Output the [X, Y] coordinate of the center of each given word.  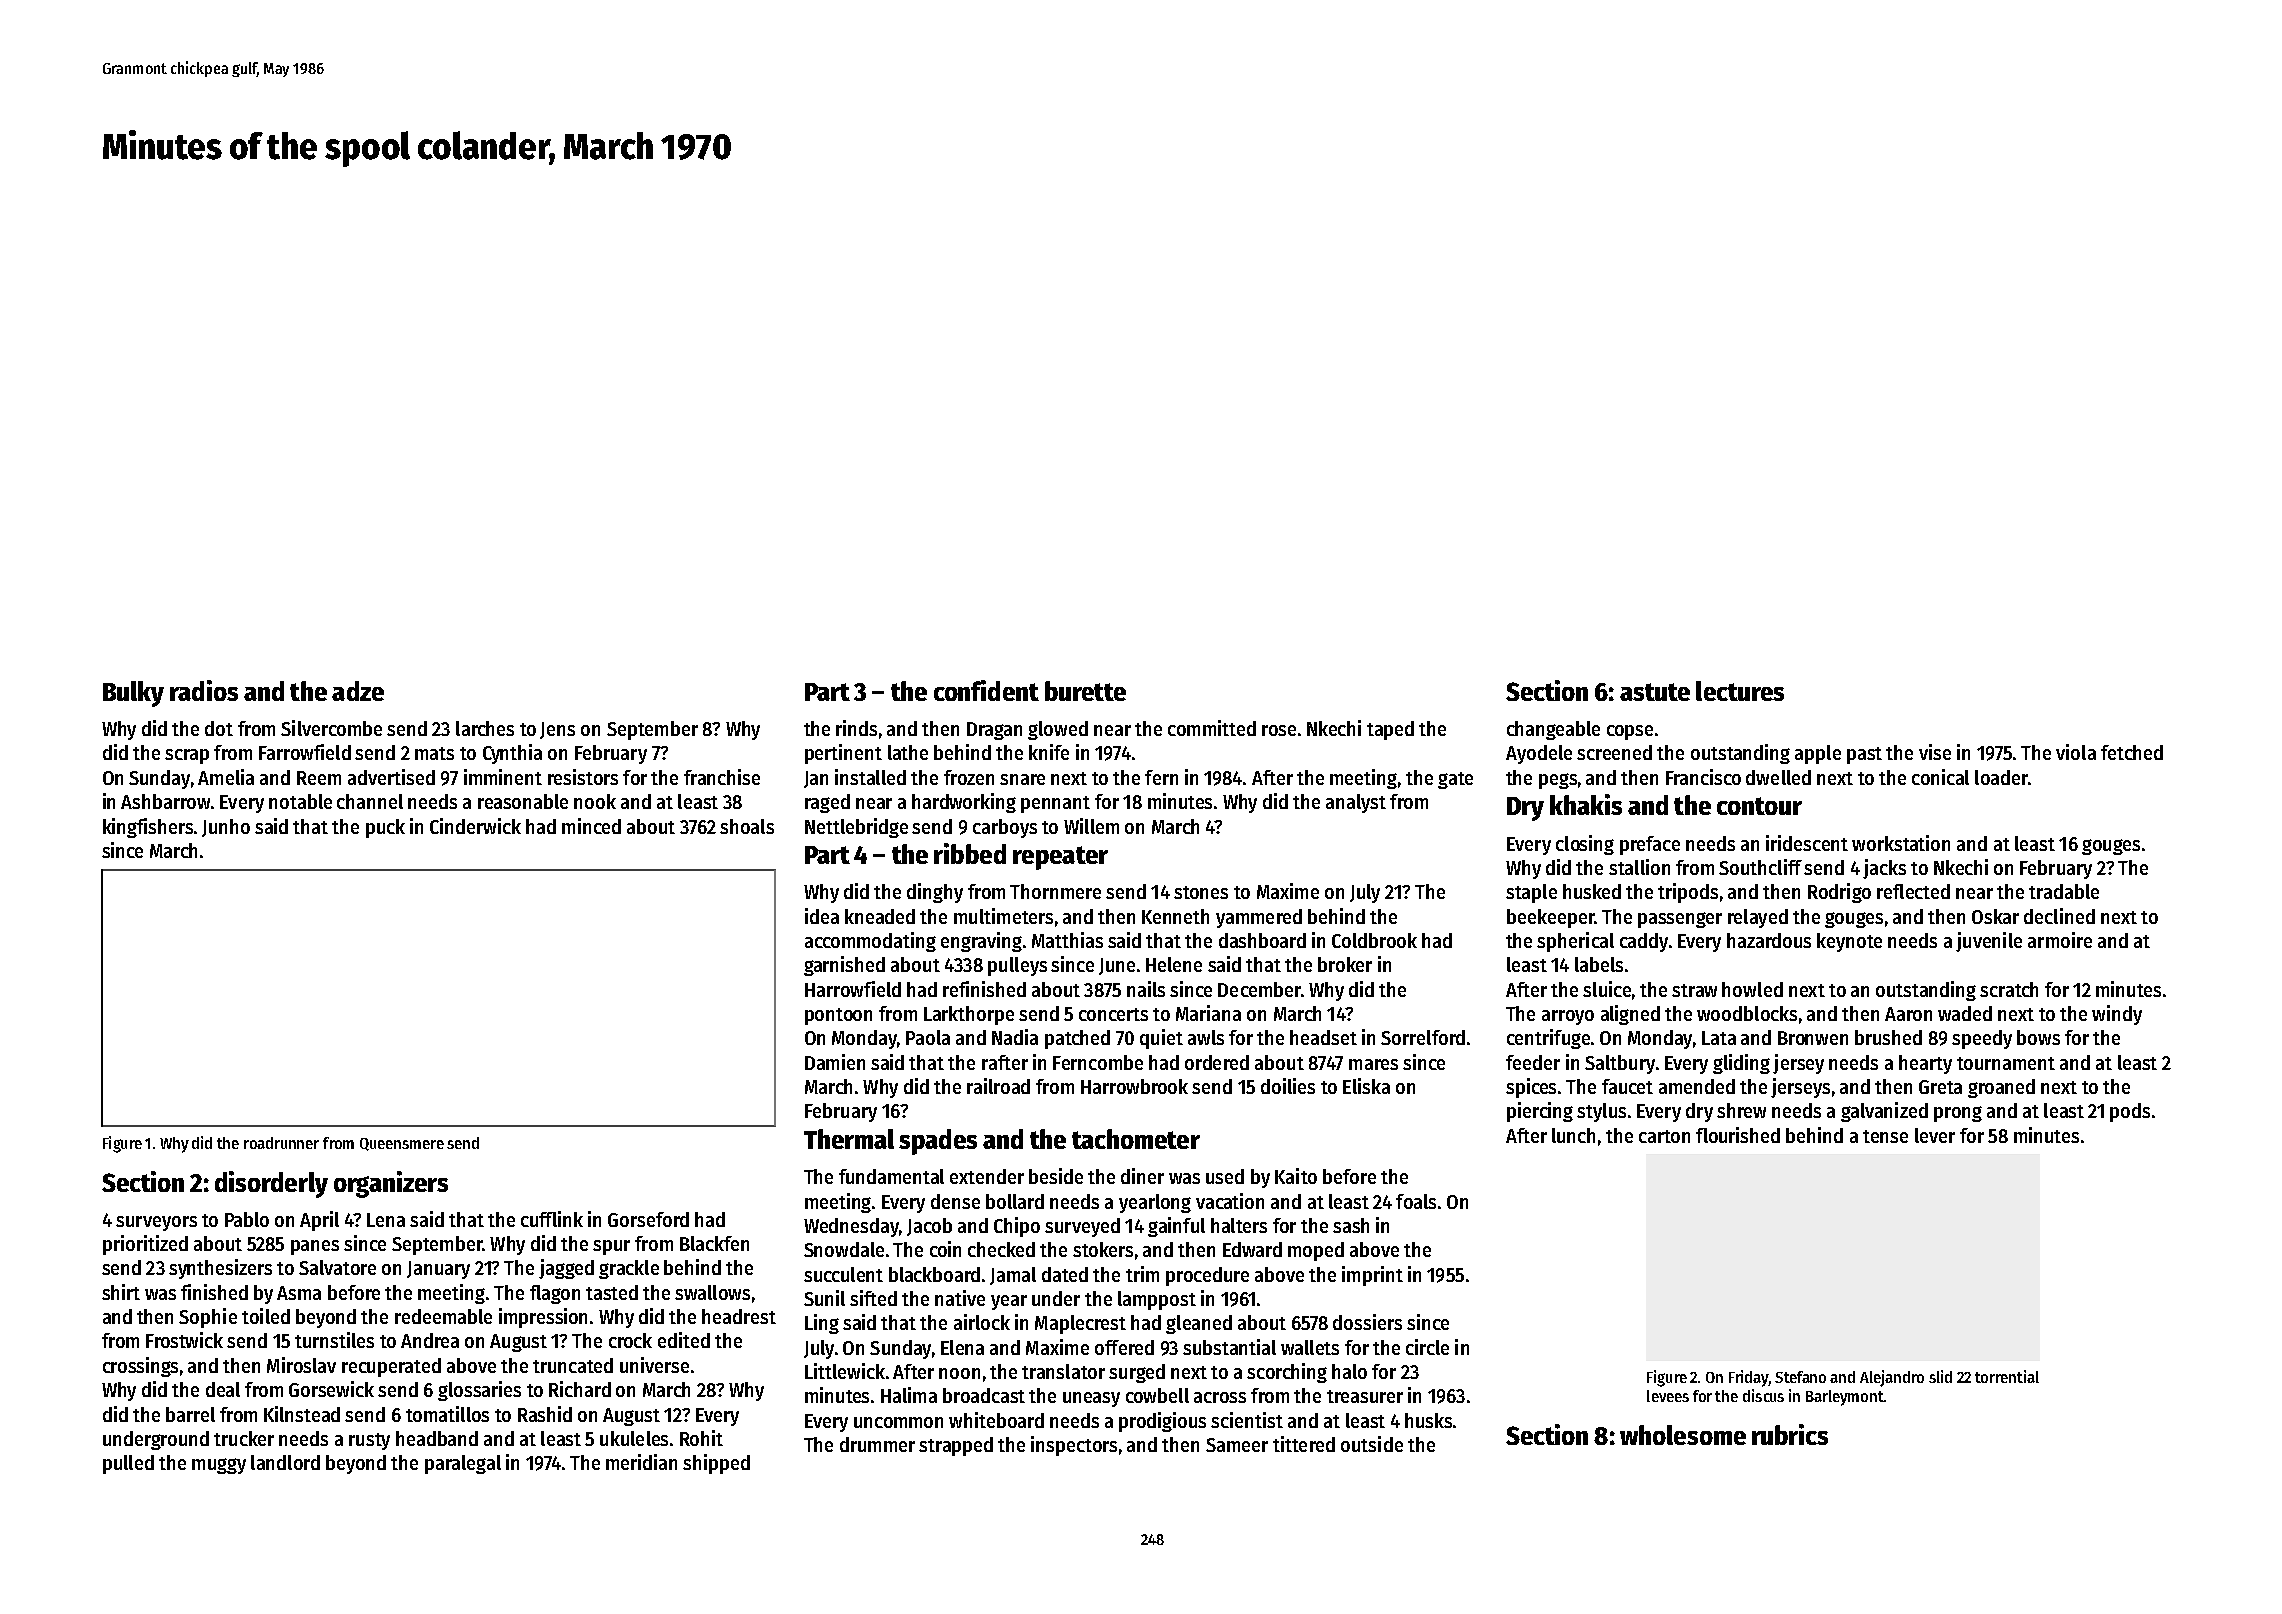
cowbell [1157, 1395]
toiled [266, 1316]
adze [358, 691]
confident [986, 690]
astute [1655, 692]
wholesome [1683, 1435]
